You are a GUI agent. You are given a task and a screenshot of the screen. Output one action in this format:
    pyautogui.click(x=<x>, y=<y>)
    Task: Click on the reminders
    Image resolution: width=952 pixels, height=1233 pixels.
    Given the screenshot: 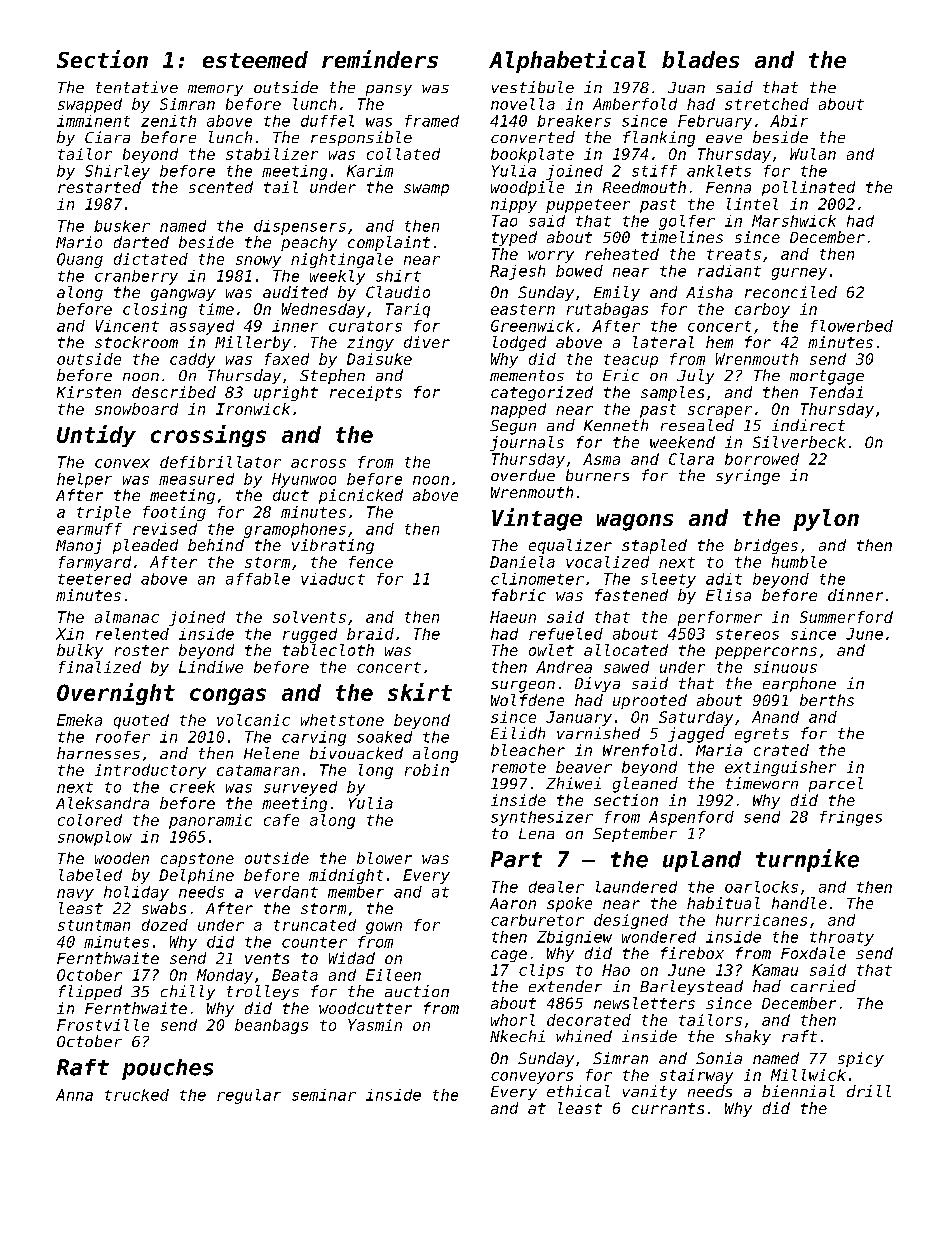 What is the action you would take?
    pyautogui.click(x=380, y=59)
